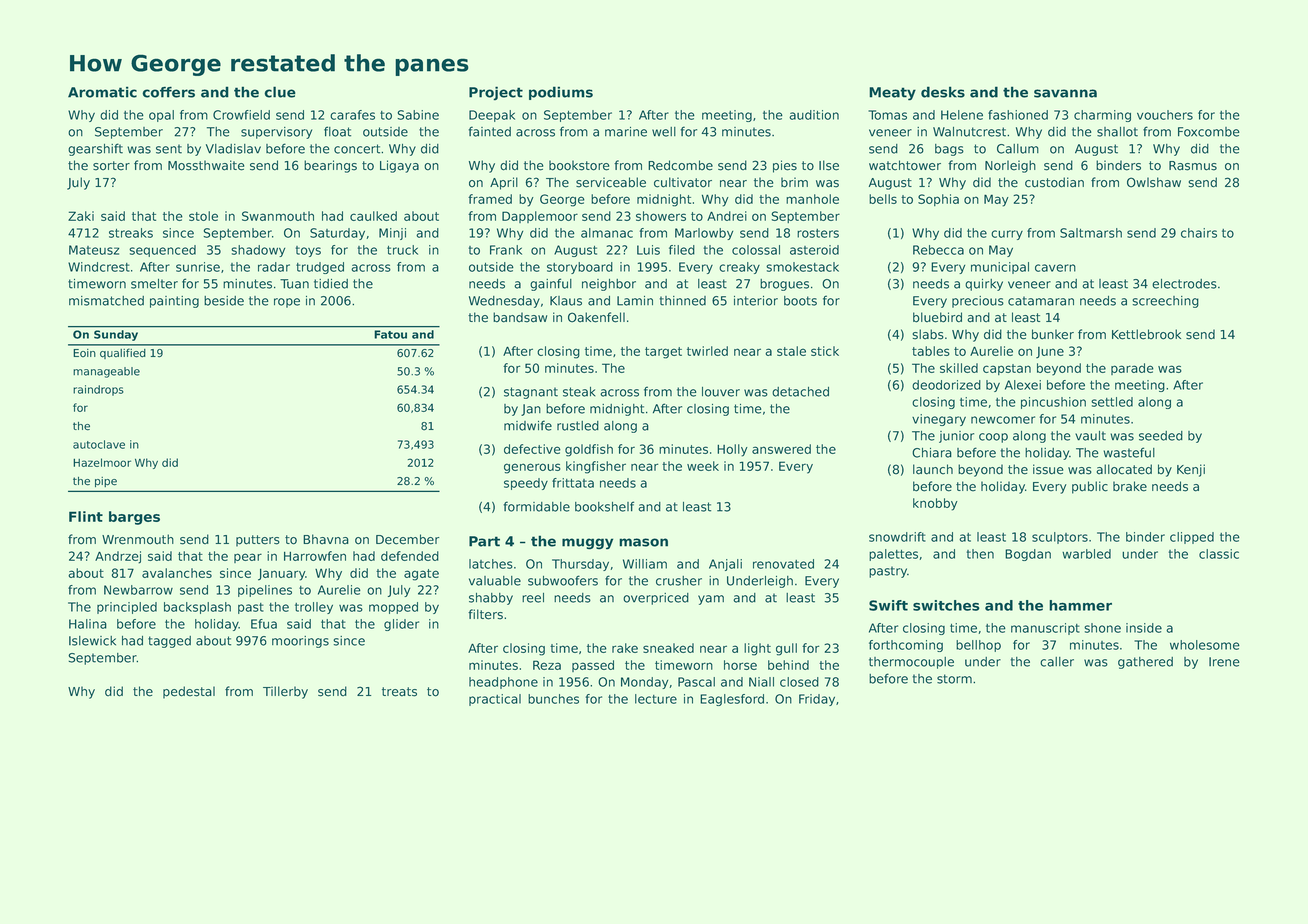 The image size is (1308, 924). What do you see at coordinates (189, 692) in the image?
I see `pedestal` at bounding box center [189, 692].
